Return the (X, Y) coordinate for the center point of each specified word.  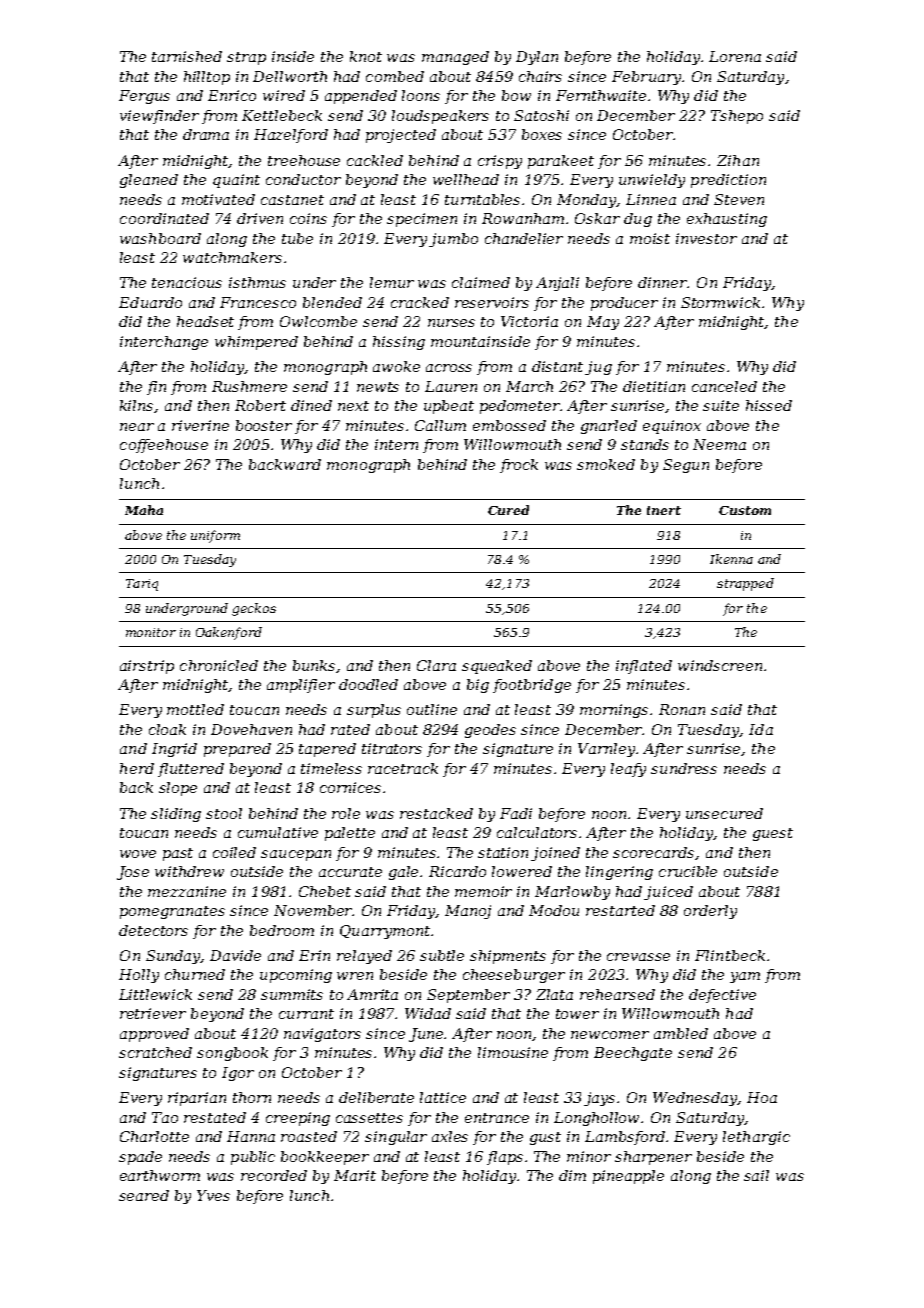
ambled (681, 1033)
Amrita (372, 994)
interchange (164, 343)
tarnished (187, 56)
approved (154, 1035)
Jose (133, 873)
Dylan (537, 58)
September (468, 996)
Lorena (735, 56)
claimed (481, 282)
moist (650, 238)
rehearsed (617, 994)
